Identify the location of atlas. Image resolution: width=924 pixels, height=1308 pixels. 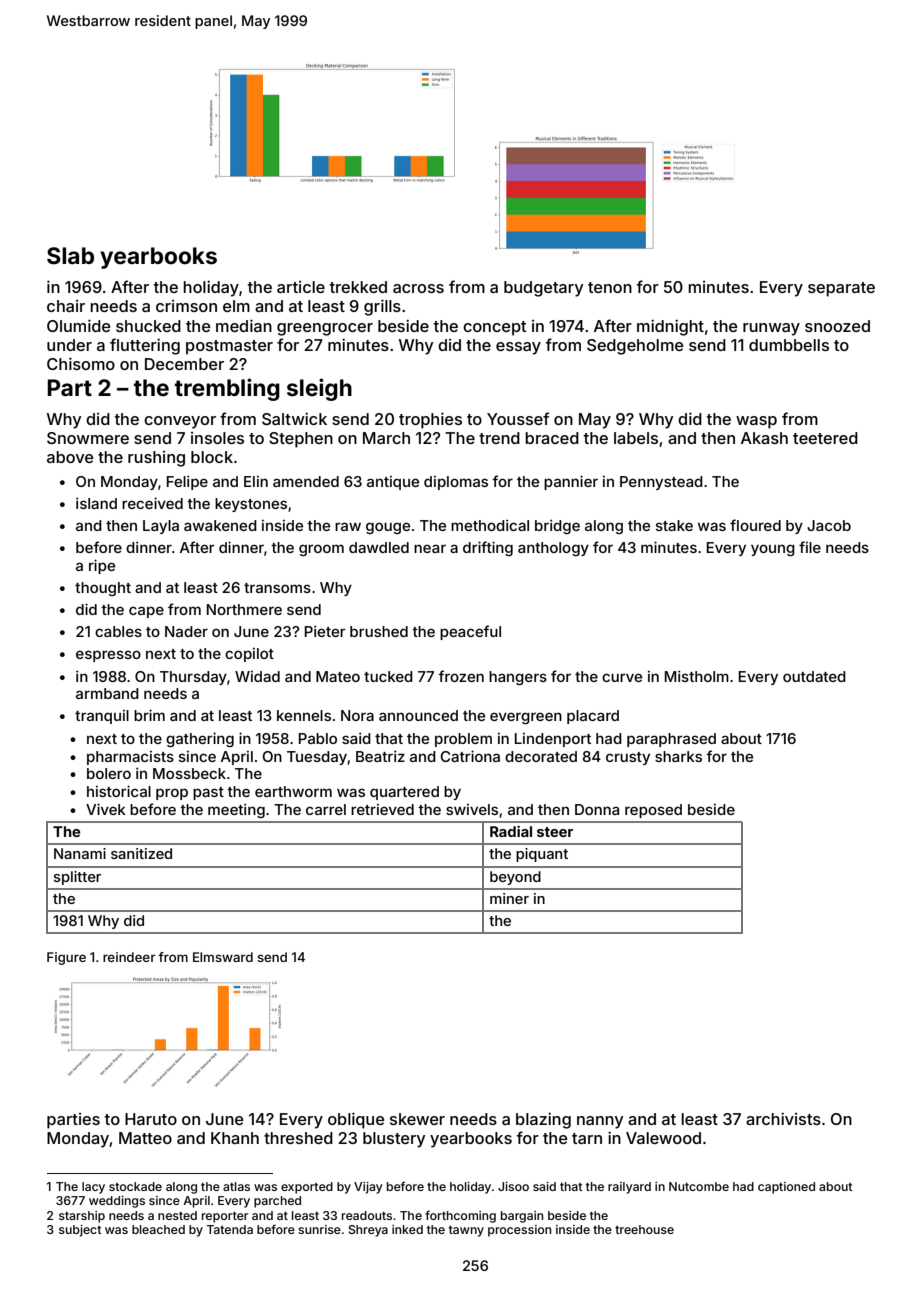
(236, 1186).
